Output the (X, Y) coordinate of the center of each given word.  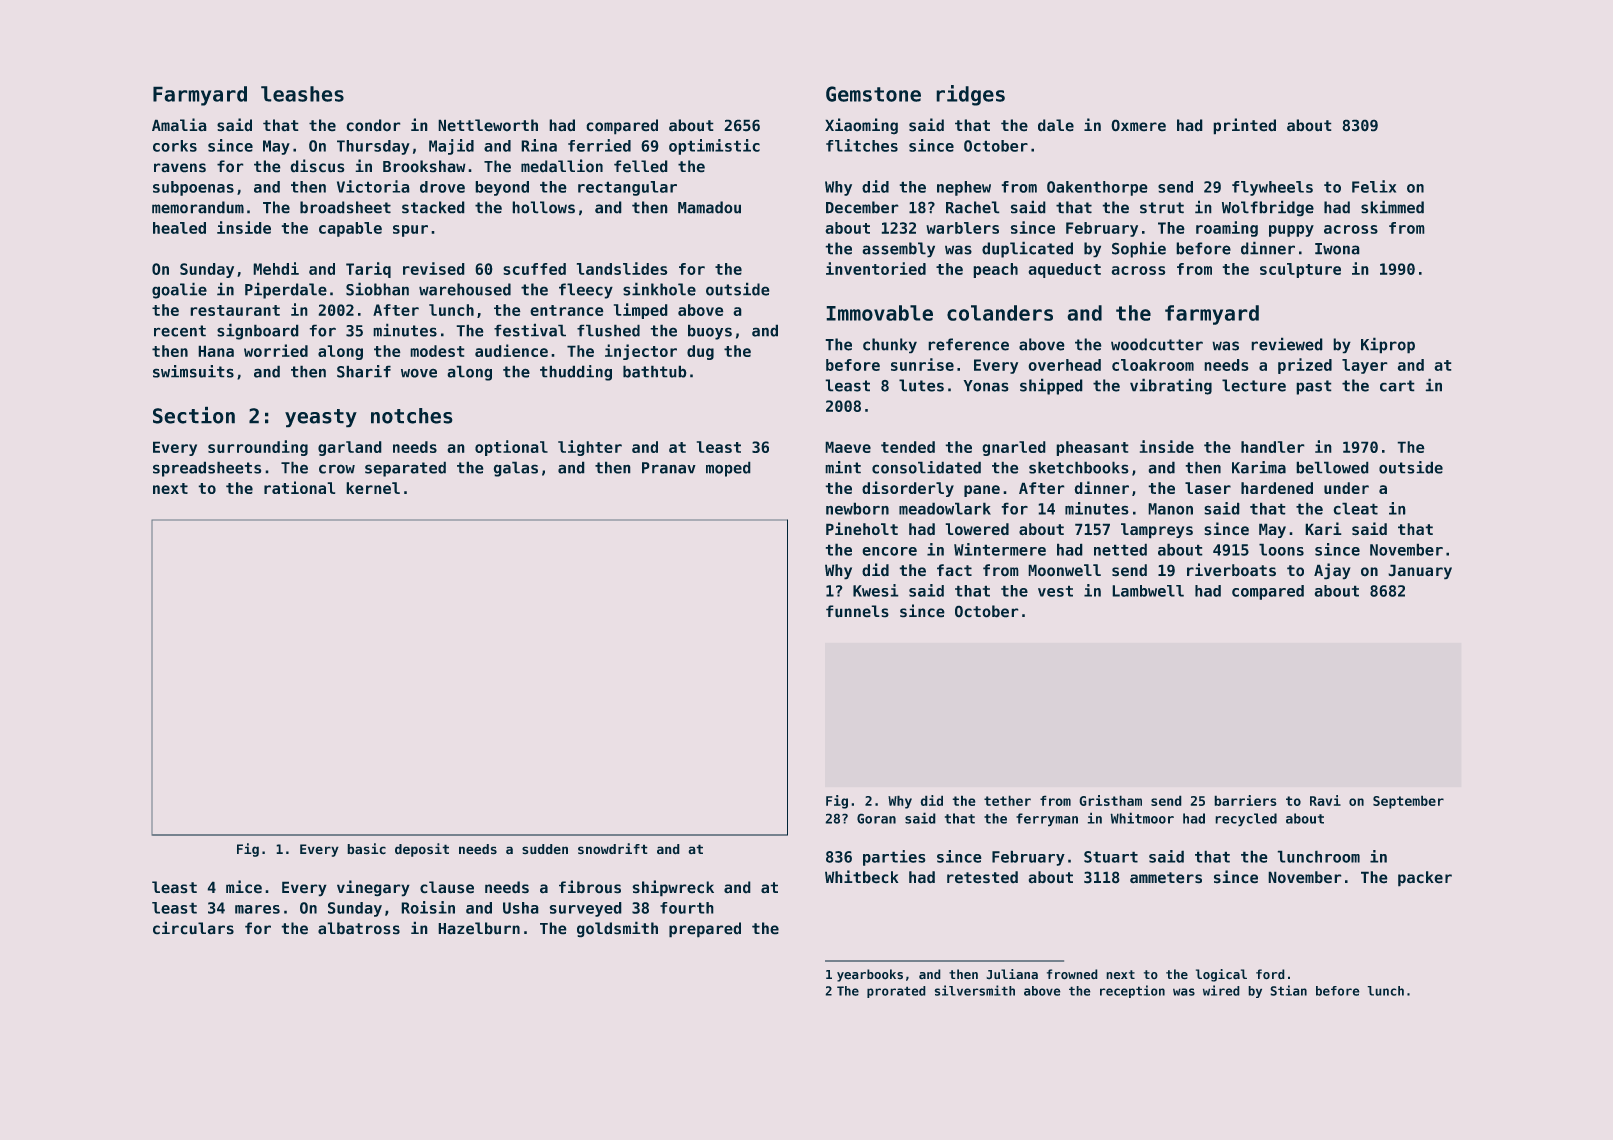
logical (1221, 975)
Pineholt (862, 528)
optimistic (714, 147)
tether (1007, 801)
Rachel (972, 207)
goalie (179, 291)
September (1408, 802)
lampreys (1157, 530)
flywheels (1272, 188)
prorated (896, 992)
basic (367, 848)
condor (373, 125)
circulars (193, 928)
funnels (857, 611)
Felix (1374, 186)
